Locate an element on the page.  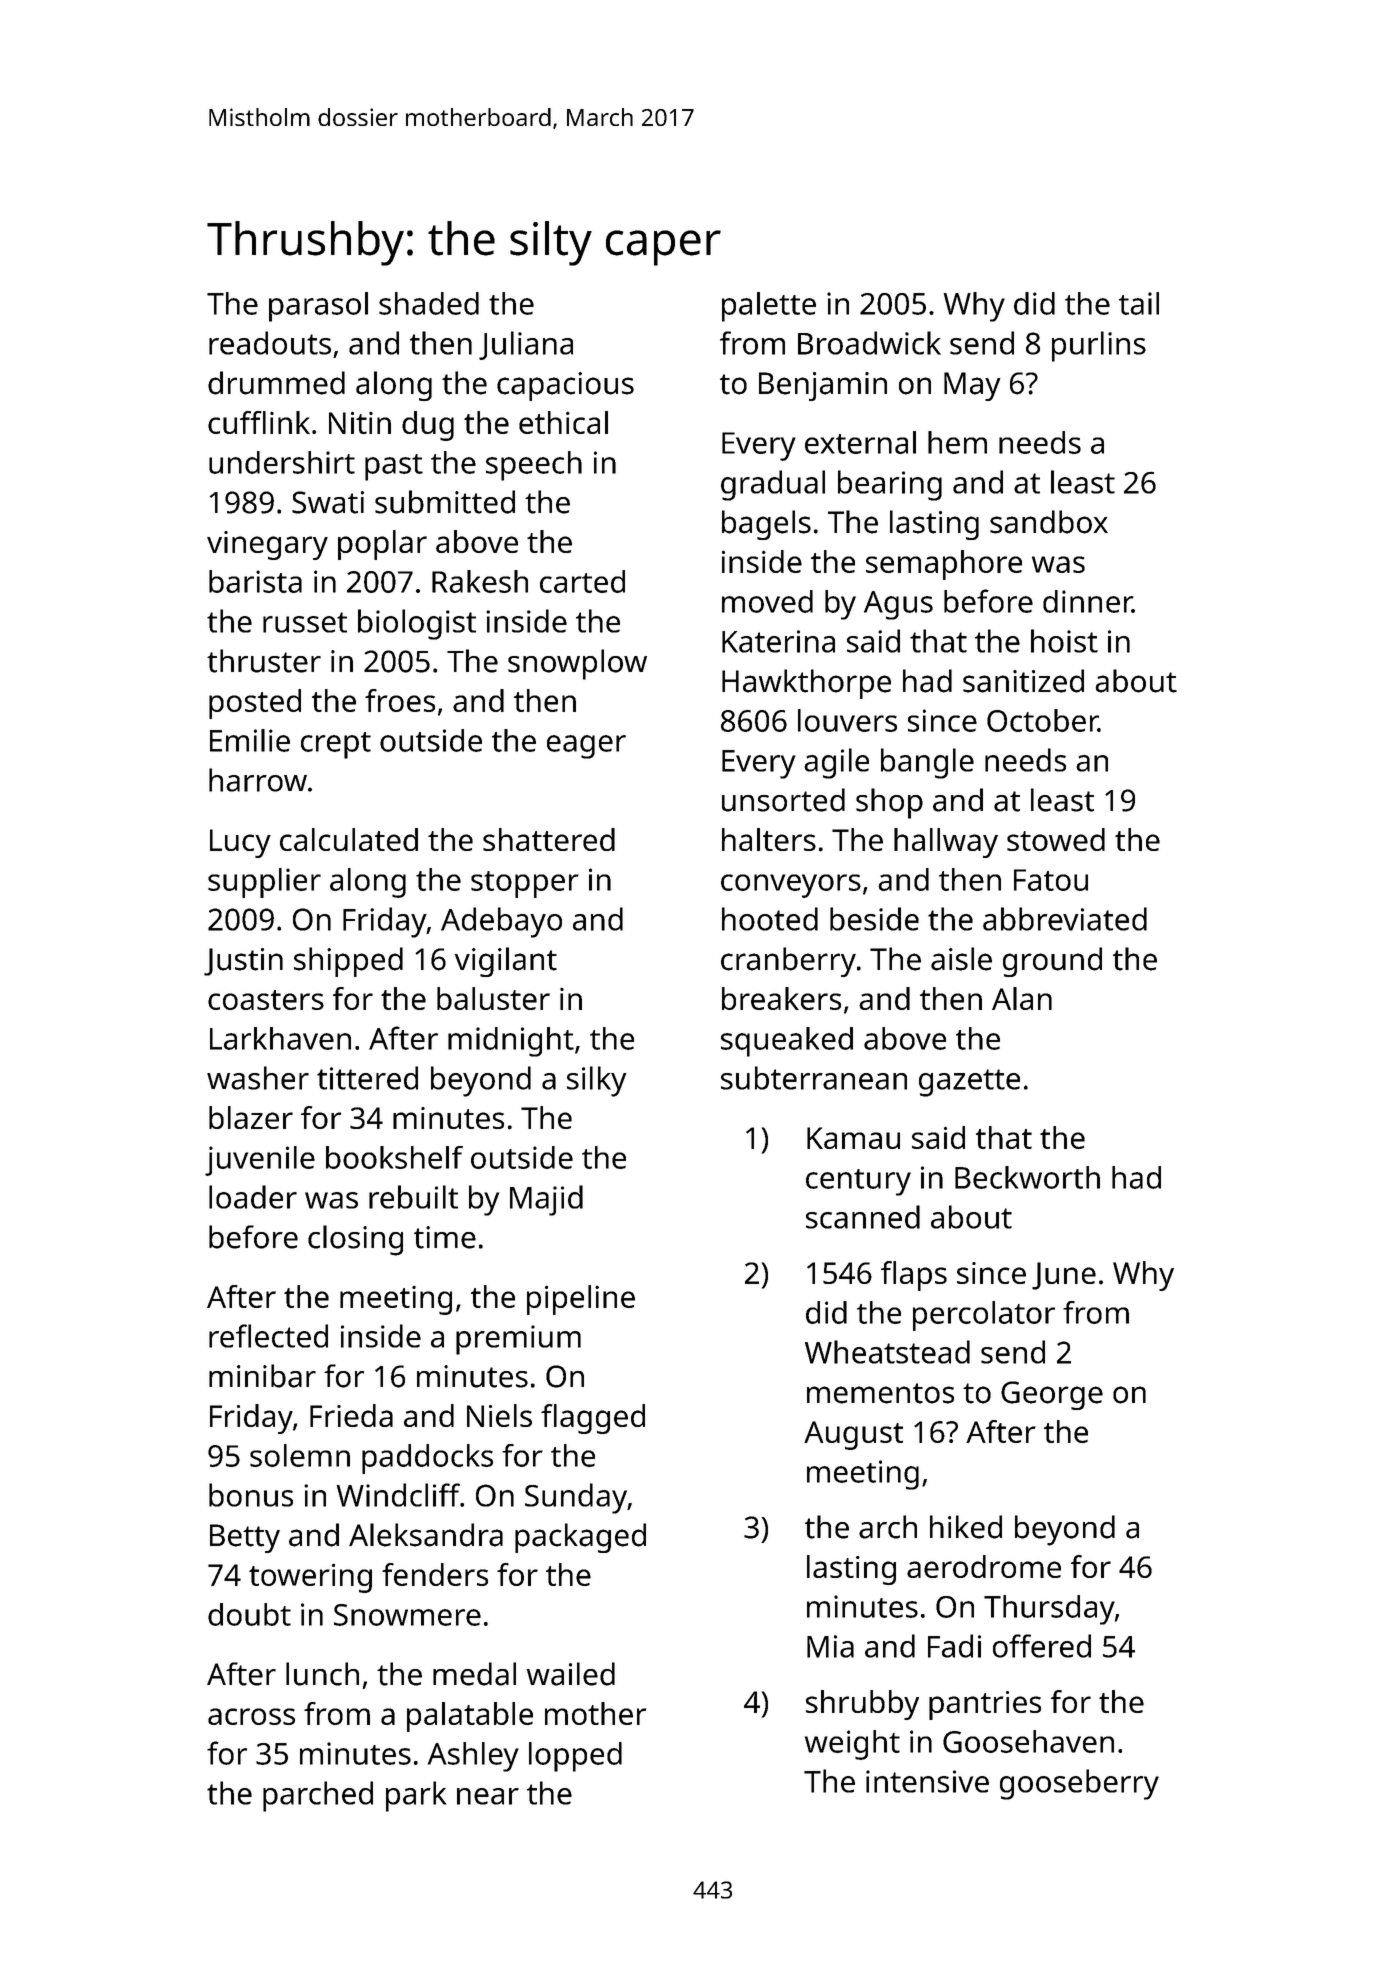
calculated is located at coordinates (349, 839).
